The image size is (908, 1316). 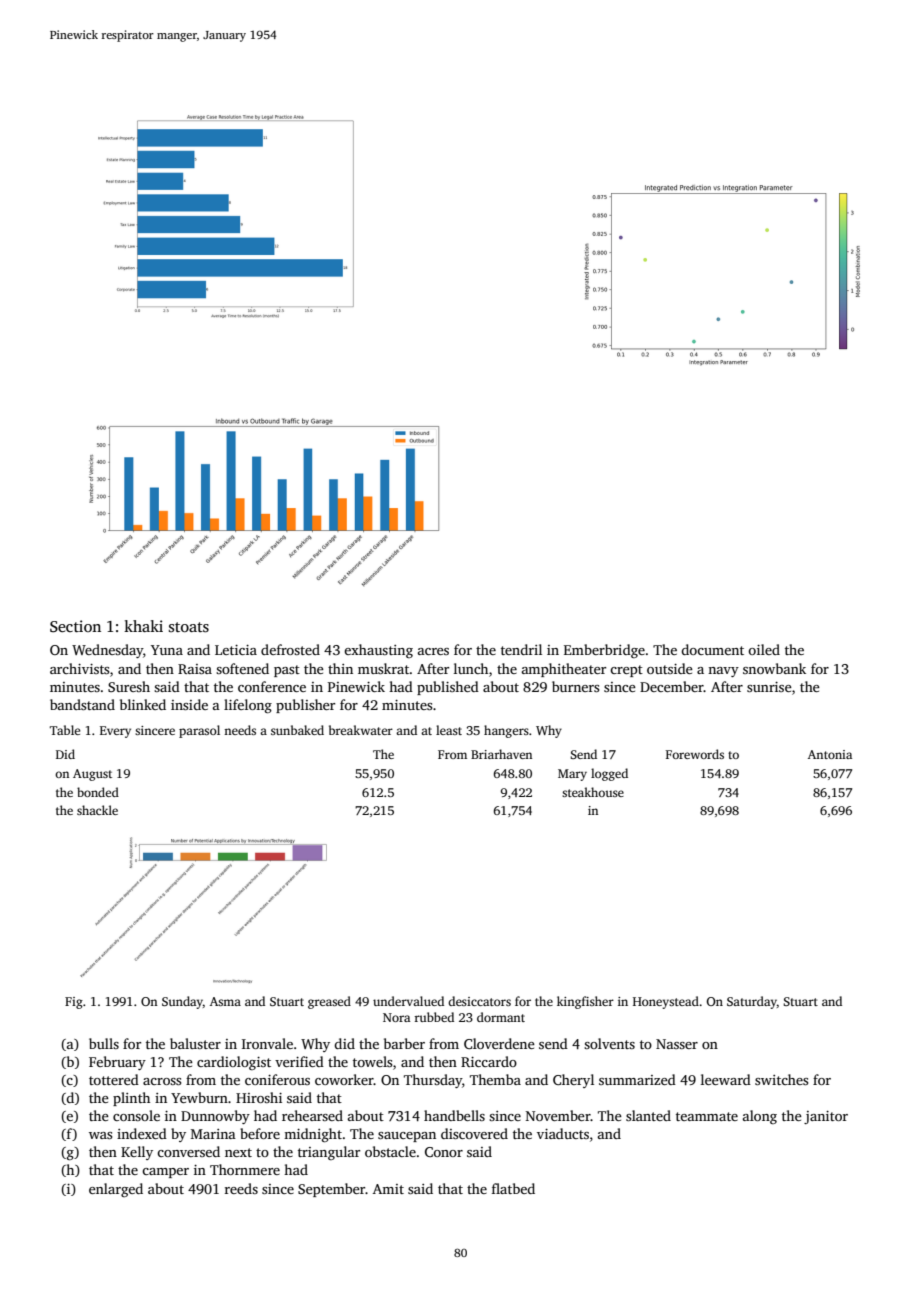 I want to click on logged, so click(x=609, y=774).
